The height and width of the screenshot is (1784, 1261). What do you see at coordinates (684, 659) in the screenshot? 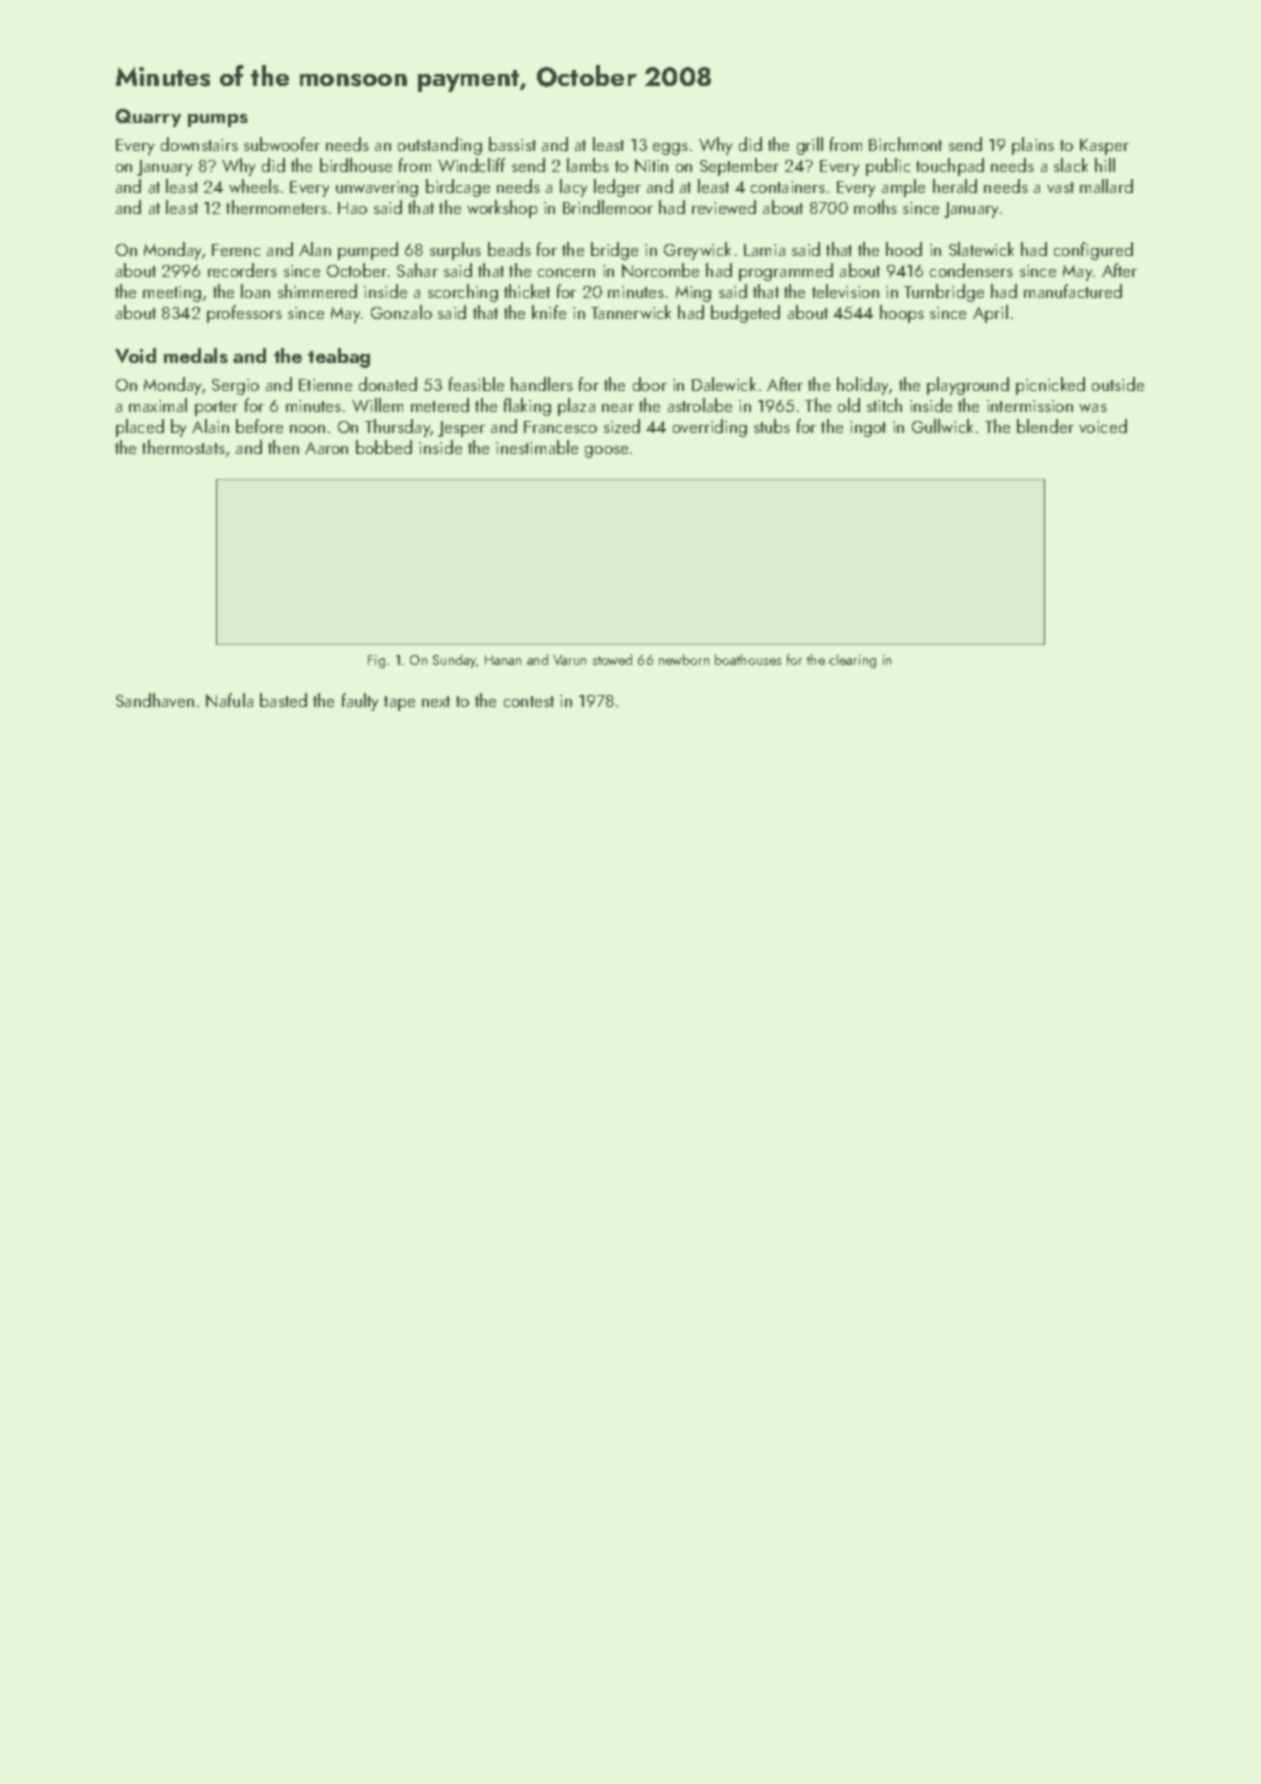
I see `newborn` at bounding box center [684, 659].
